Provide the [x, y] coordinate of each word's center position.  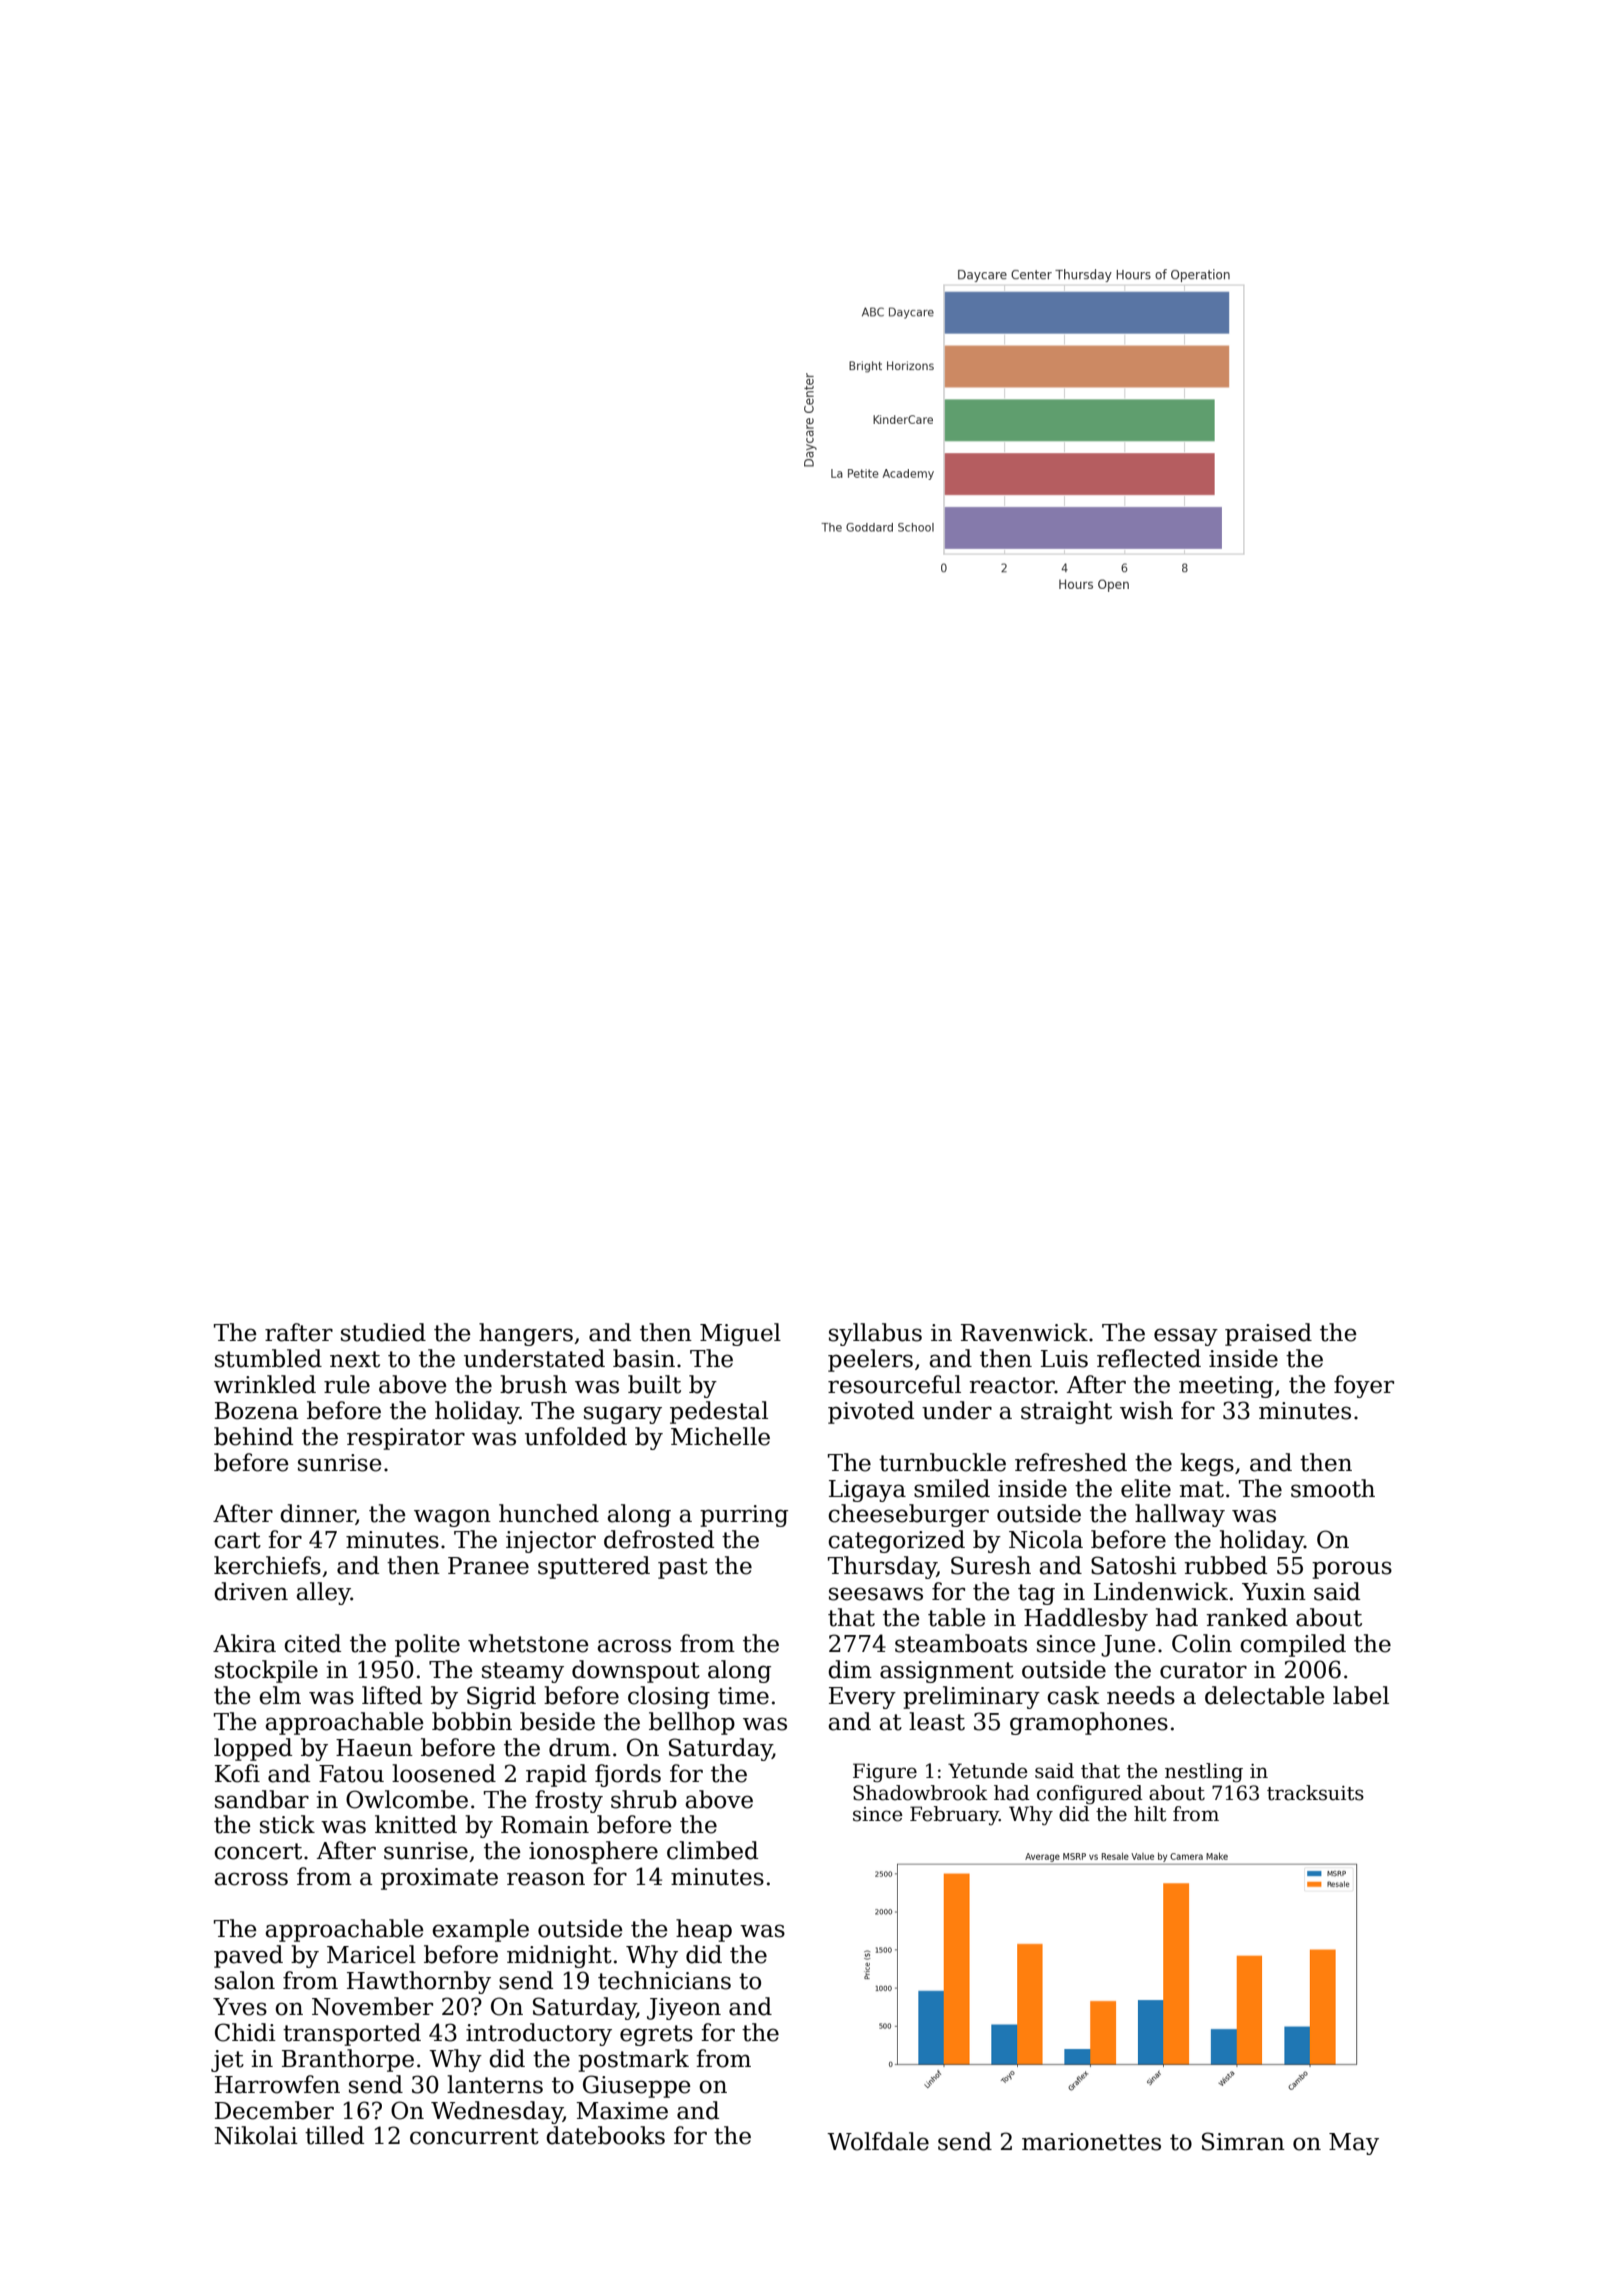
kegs [1207, 1464]
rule [347, 1384]
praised [1268, 1334]
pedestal [719, 1412]
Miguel [740, 1334]
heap [704, 1930]
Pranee [488, 1566]
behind [253, 1436]
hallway [1180, 1515]
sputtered [594, 1567]
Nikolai [256, 2135]
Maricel [371, 1954]
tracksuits [1315, 1793]
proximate [439, 1879]
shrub [644, 1799]
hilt [1150, 1814]
